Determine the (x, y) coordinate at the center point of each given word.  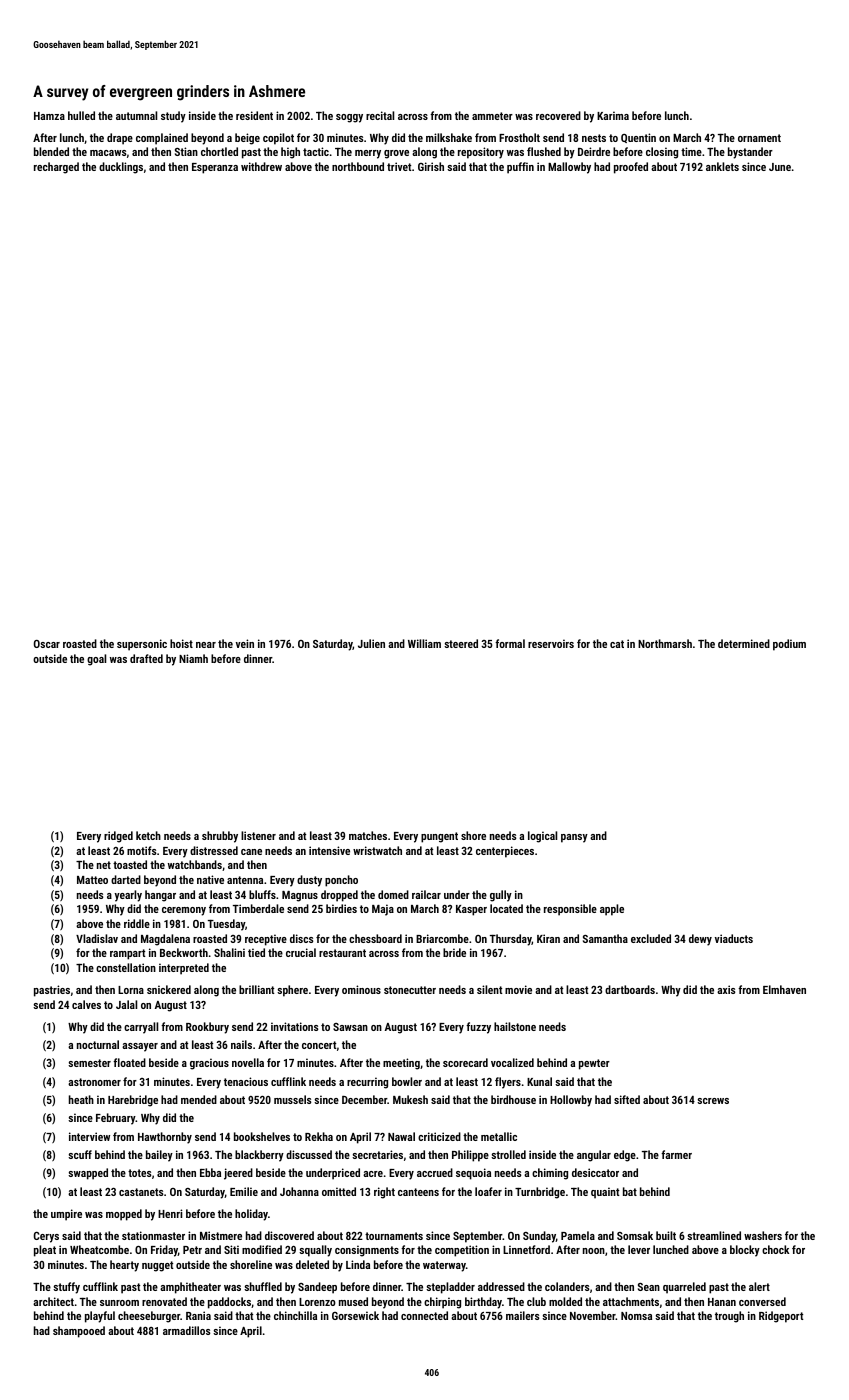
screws (713, 1101)
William (424, 643)
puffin (520, 168)
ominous (361, 989)
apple (612, 910)
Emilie (244, 1191)
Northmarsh (665, 643)
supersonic (142, 645)
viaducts (734, 938)
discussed (309, 1154)
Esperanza (215, 168)
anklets (722, 166)
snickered (169, 989)
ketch (148, 835)
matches (368, 835)
